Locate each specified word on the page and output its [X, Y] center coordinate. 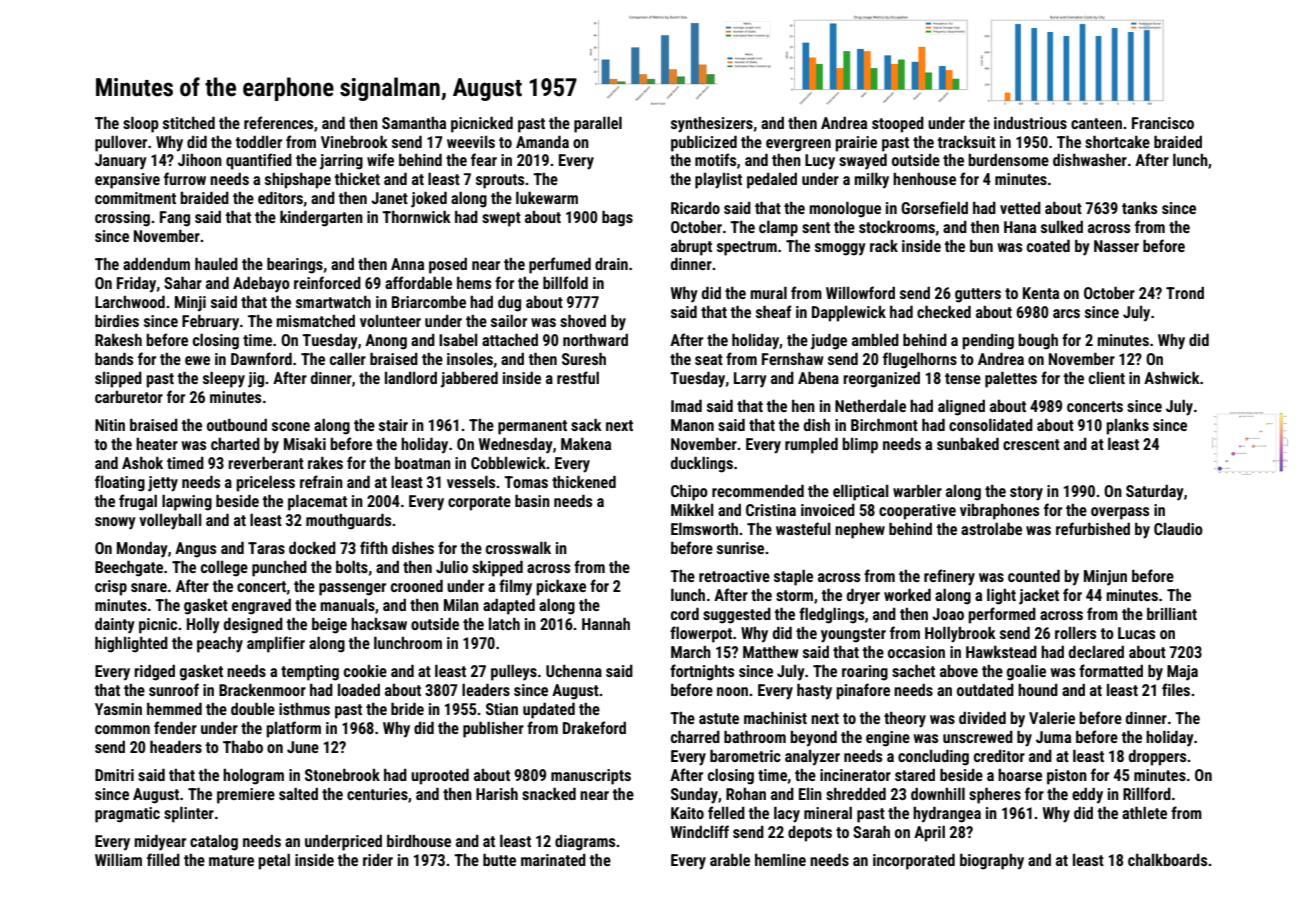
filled [163, 859]
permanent [532, 427]
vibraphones [999, 512]
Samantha [414, 123]
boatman [423, 463]
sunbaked [968, 444]
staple [793, 578]
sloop [141, 125]
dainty [115, 626]
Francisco [1163, 123]
